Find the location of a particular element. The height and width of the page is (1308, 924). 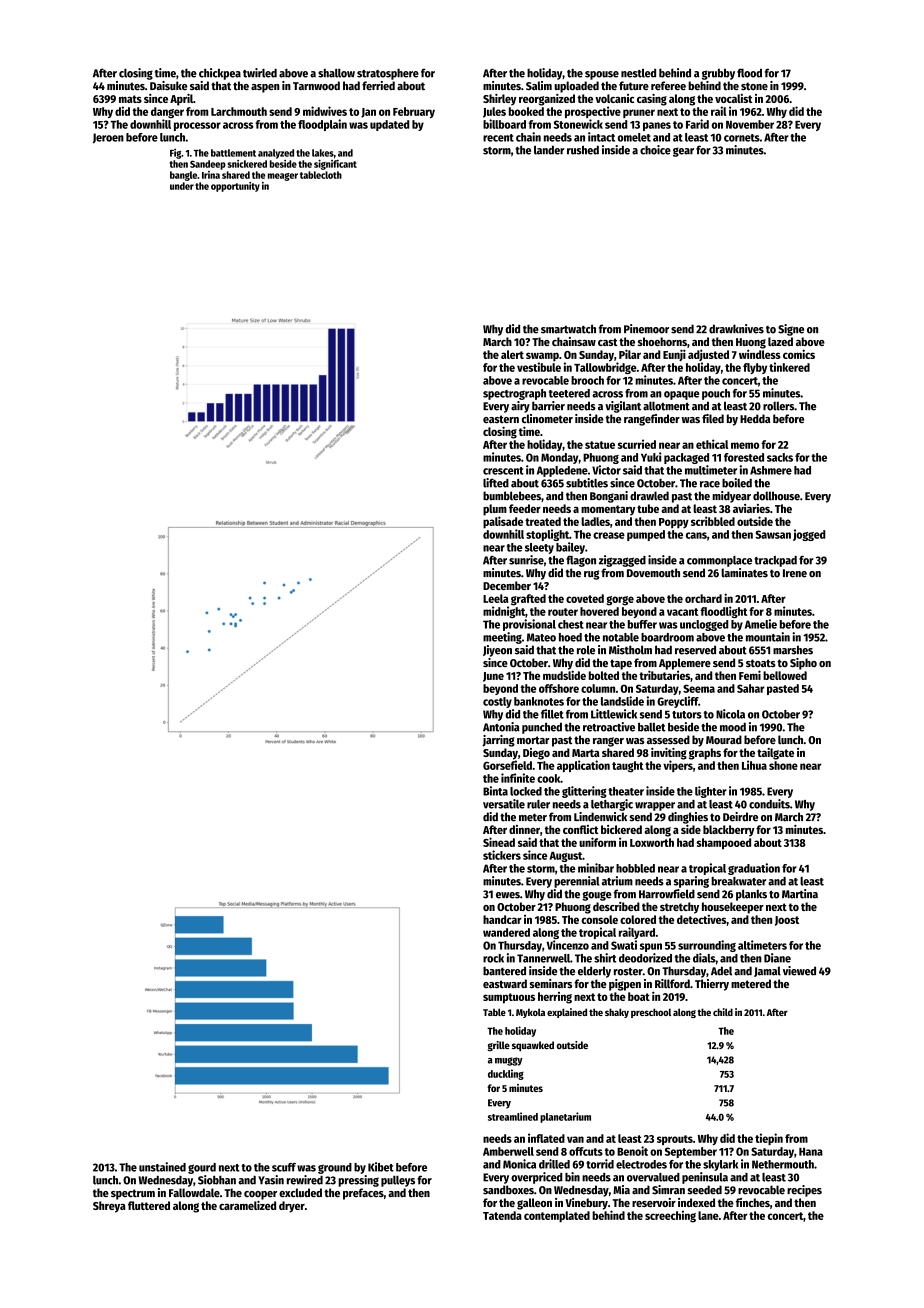

unstained is located at coordinates (162, 1167).
